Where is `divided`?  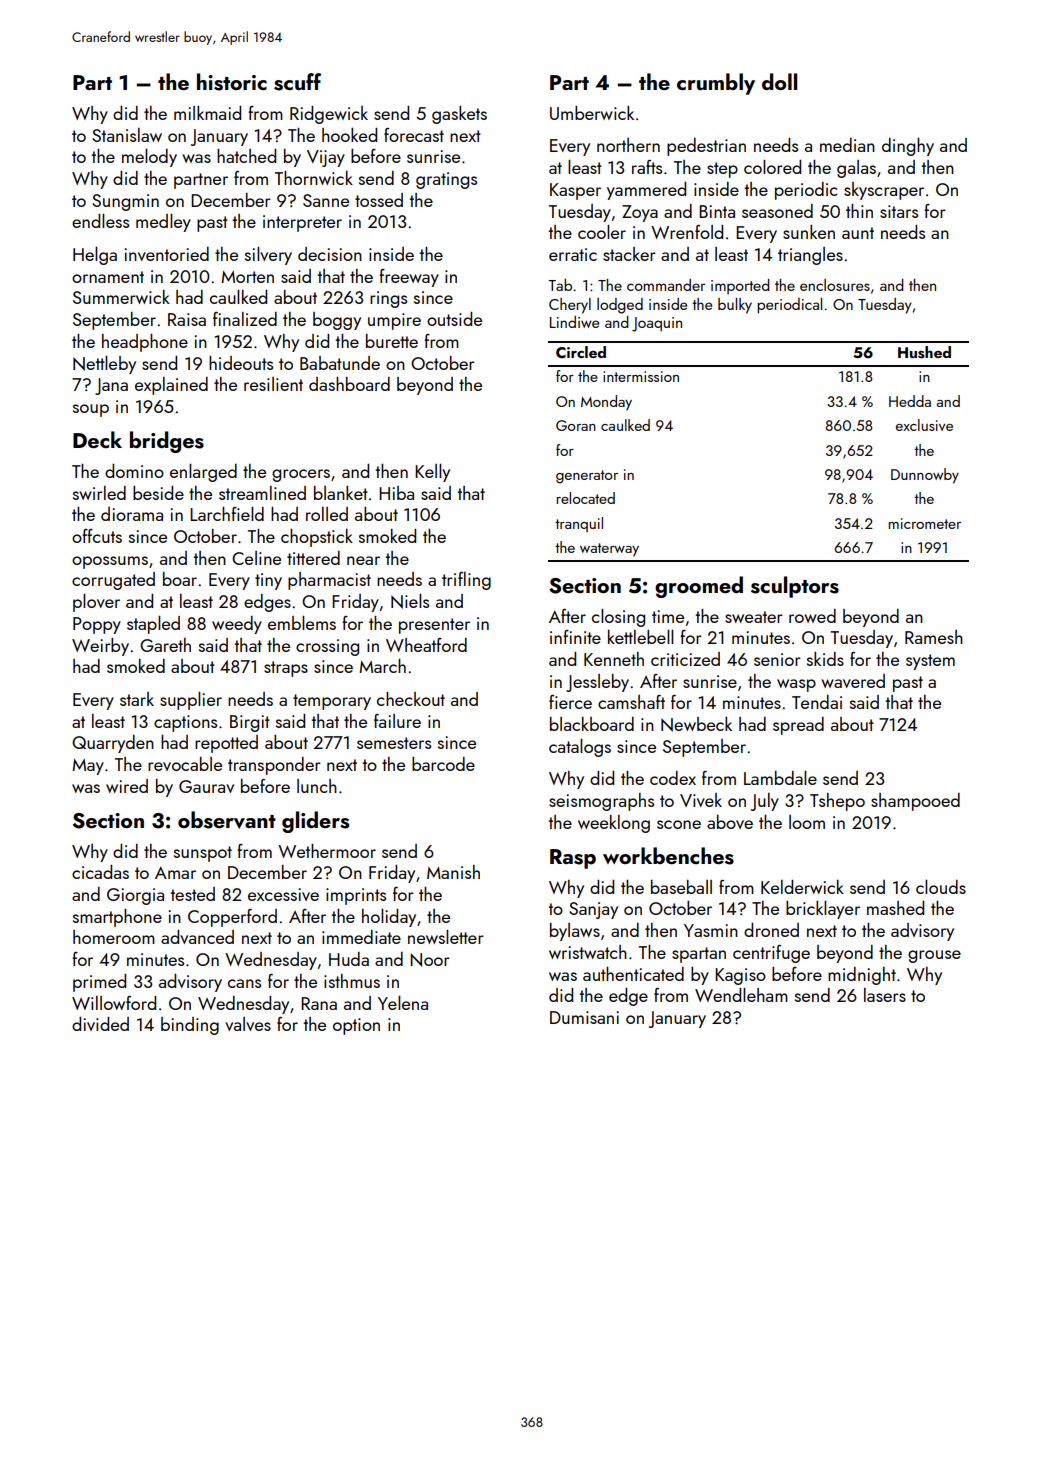 divided is located at coordinates (100, 1024).
